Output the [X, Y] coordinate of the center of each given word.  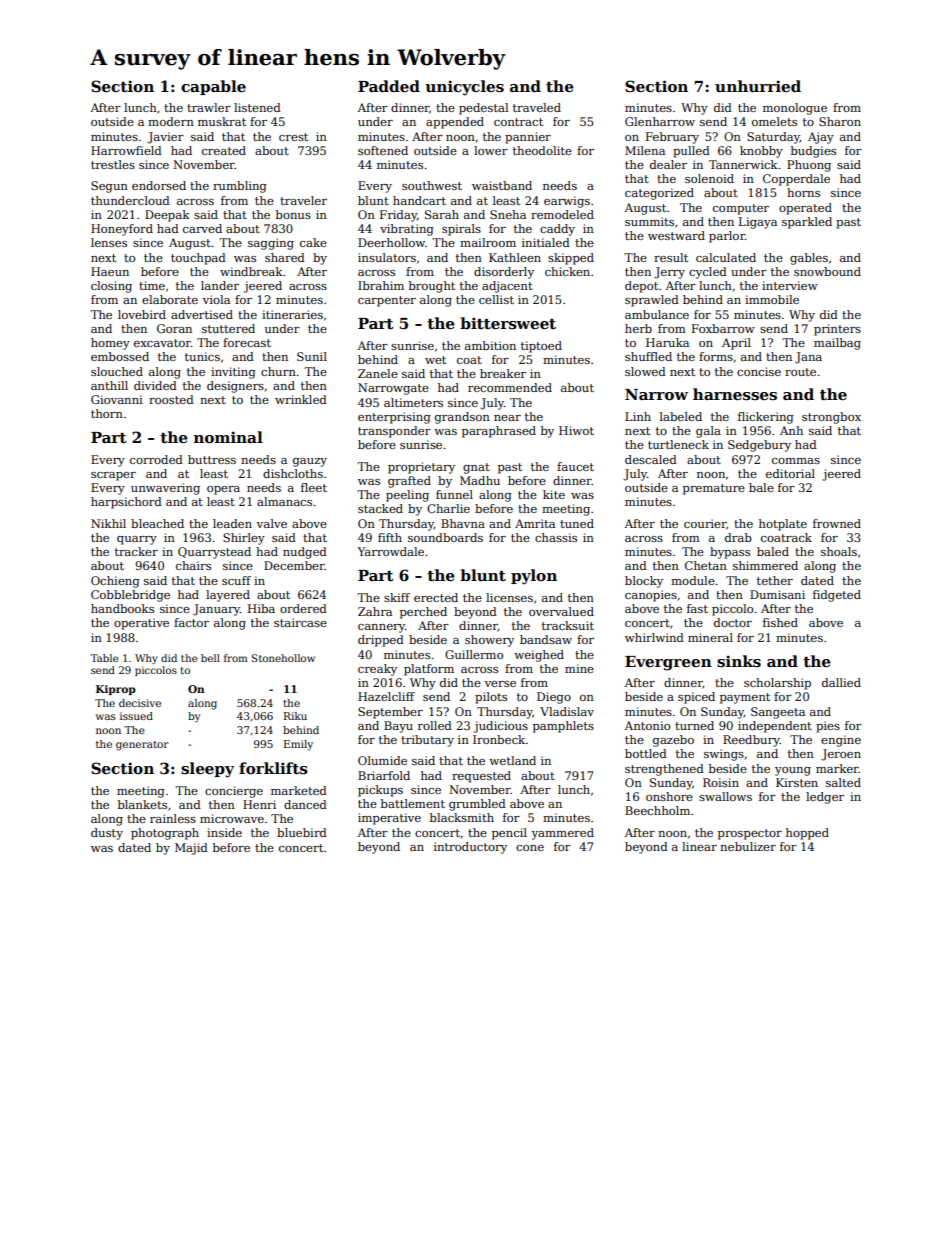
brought [432, 287]
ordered [303, 608]
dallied [841, 682]
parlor [727, 237]
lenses [109, 242]
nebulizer [748, 846]
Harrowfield [126, 150]
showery [489, 641]
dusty [107, 834]
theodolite [542, 150]
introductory [470, 848]
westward [676, 235]
